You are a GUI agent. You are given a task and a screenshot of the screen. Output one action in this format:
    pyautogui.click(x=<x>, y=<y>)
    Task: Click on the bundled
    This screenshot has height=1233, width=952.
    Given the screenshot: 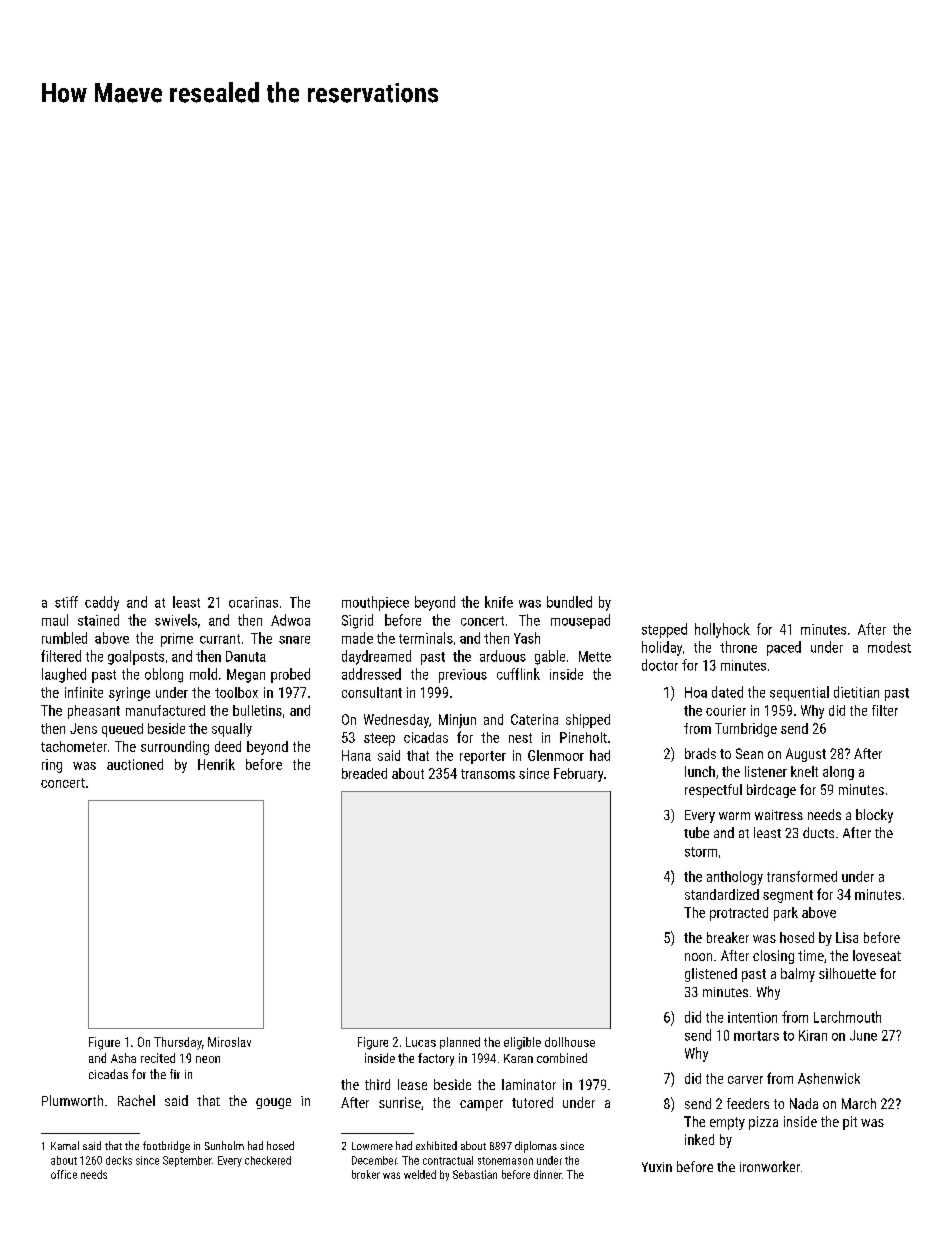 What is the action you would take?
    pyautogui.click(x=569, y=602)
